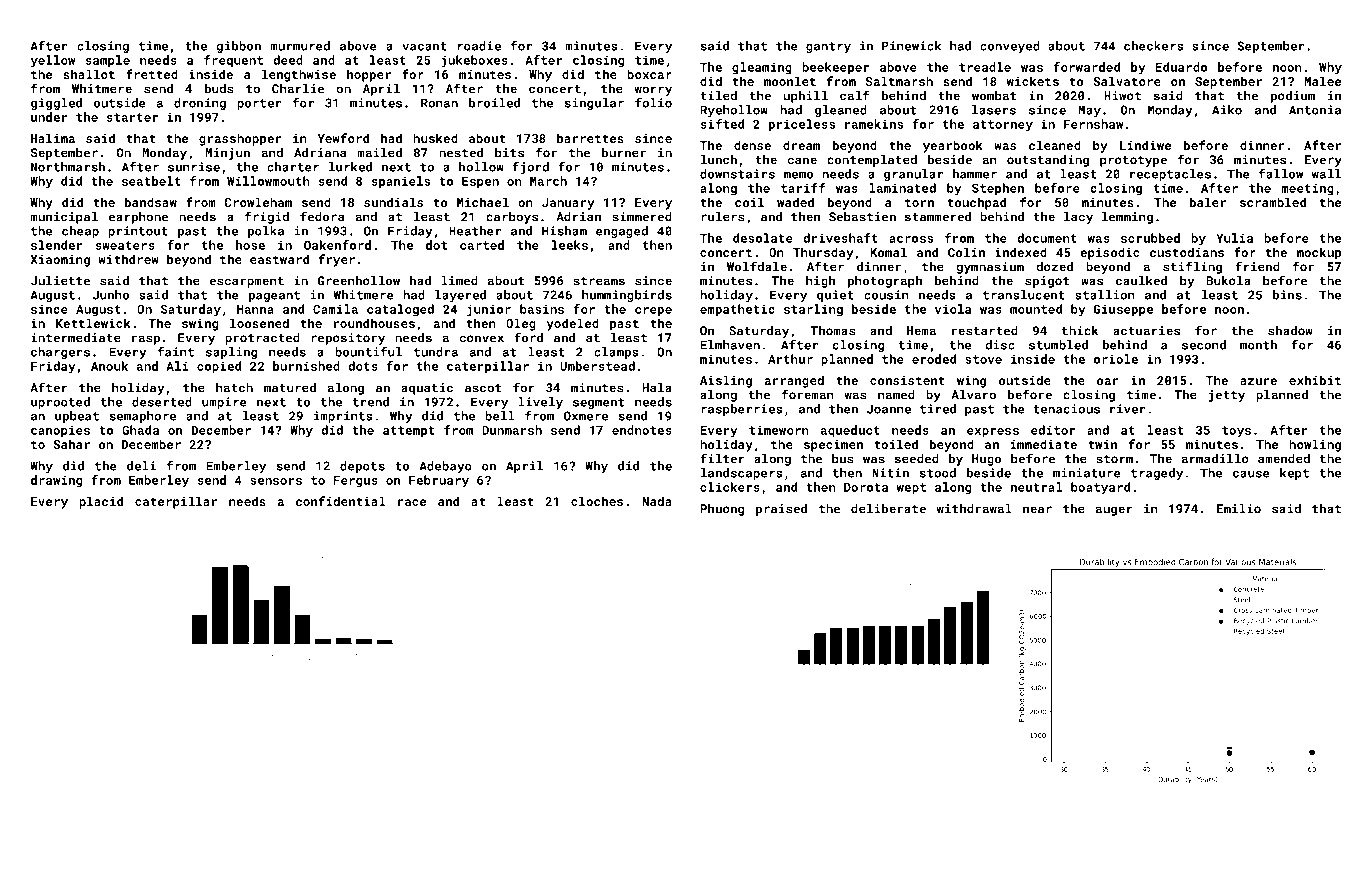 The width and height of the screenshot is (1372, 887). I want to click on Phuong, so click(722, 510).
